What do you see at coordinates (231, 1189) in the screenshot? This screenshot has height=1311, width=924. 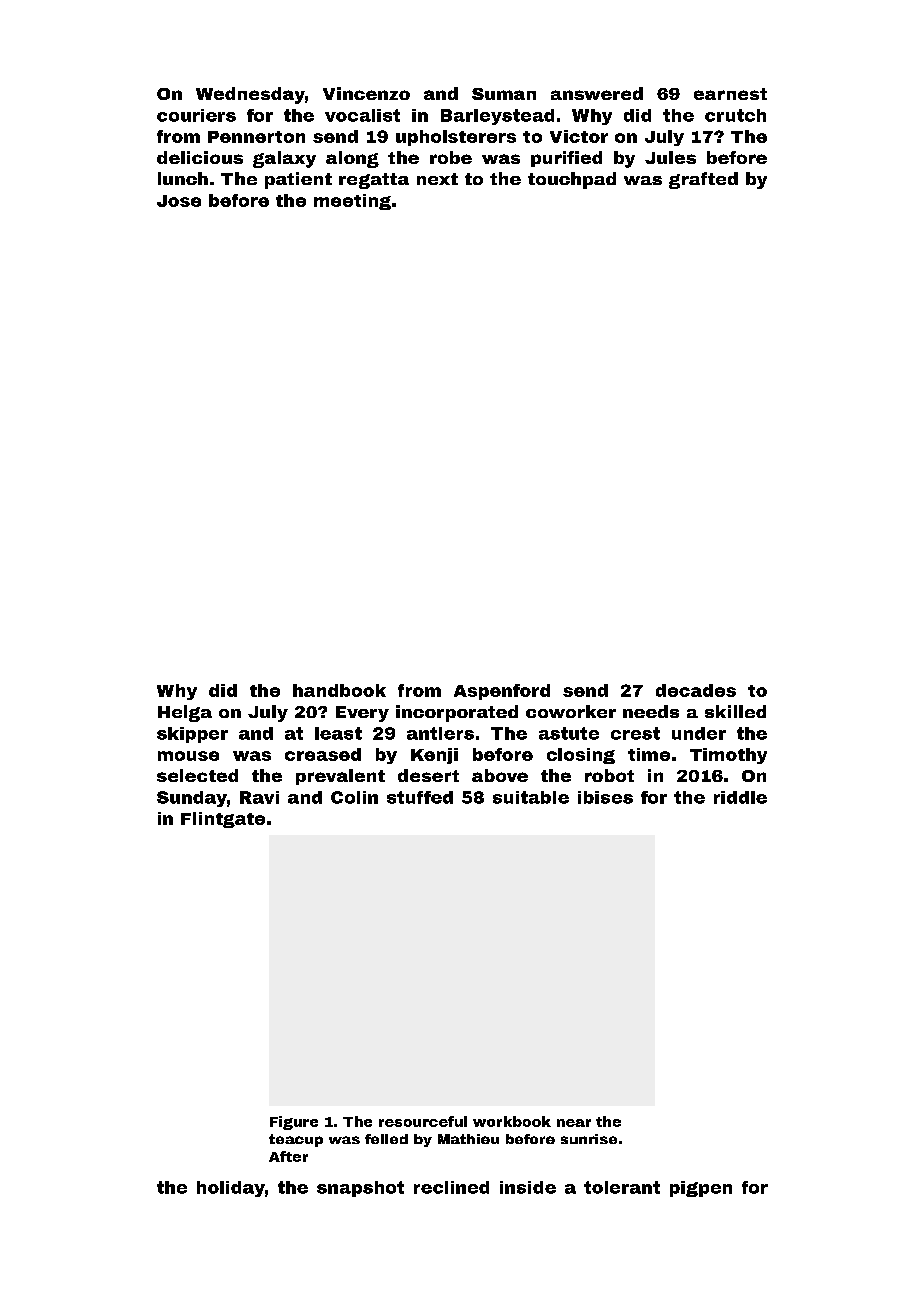 I see `holiday` at bounding box center [231, 1189].
